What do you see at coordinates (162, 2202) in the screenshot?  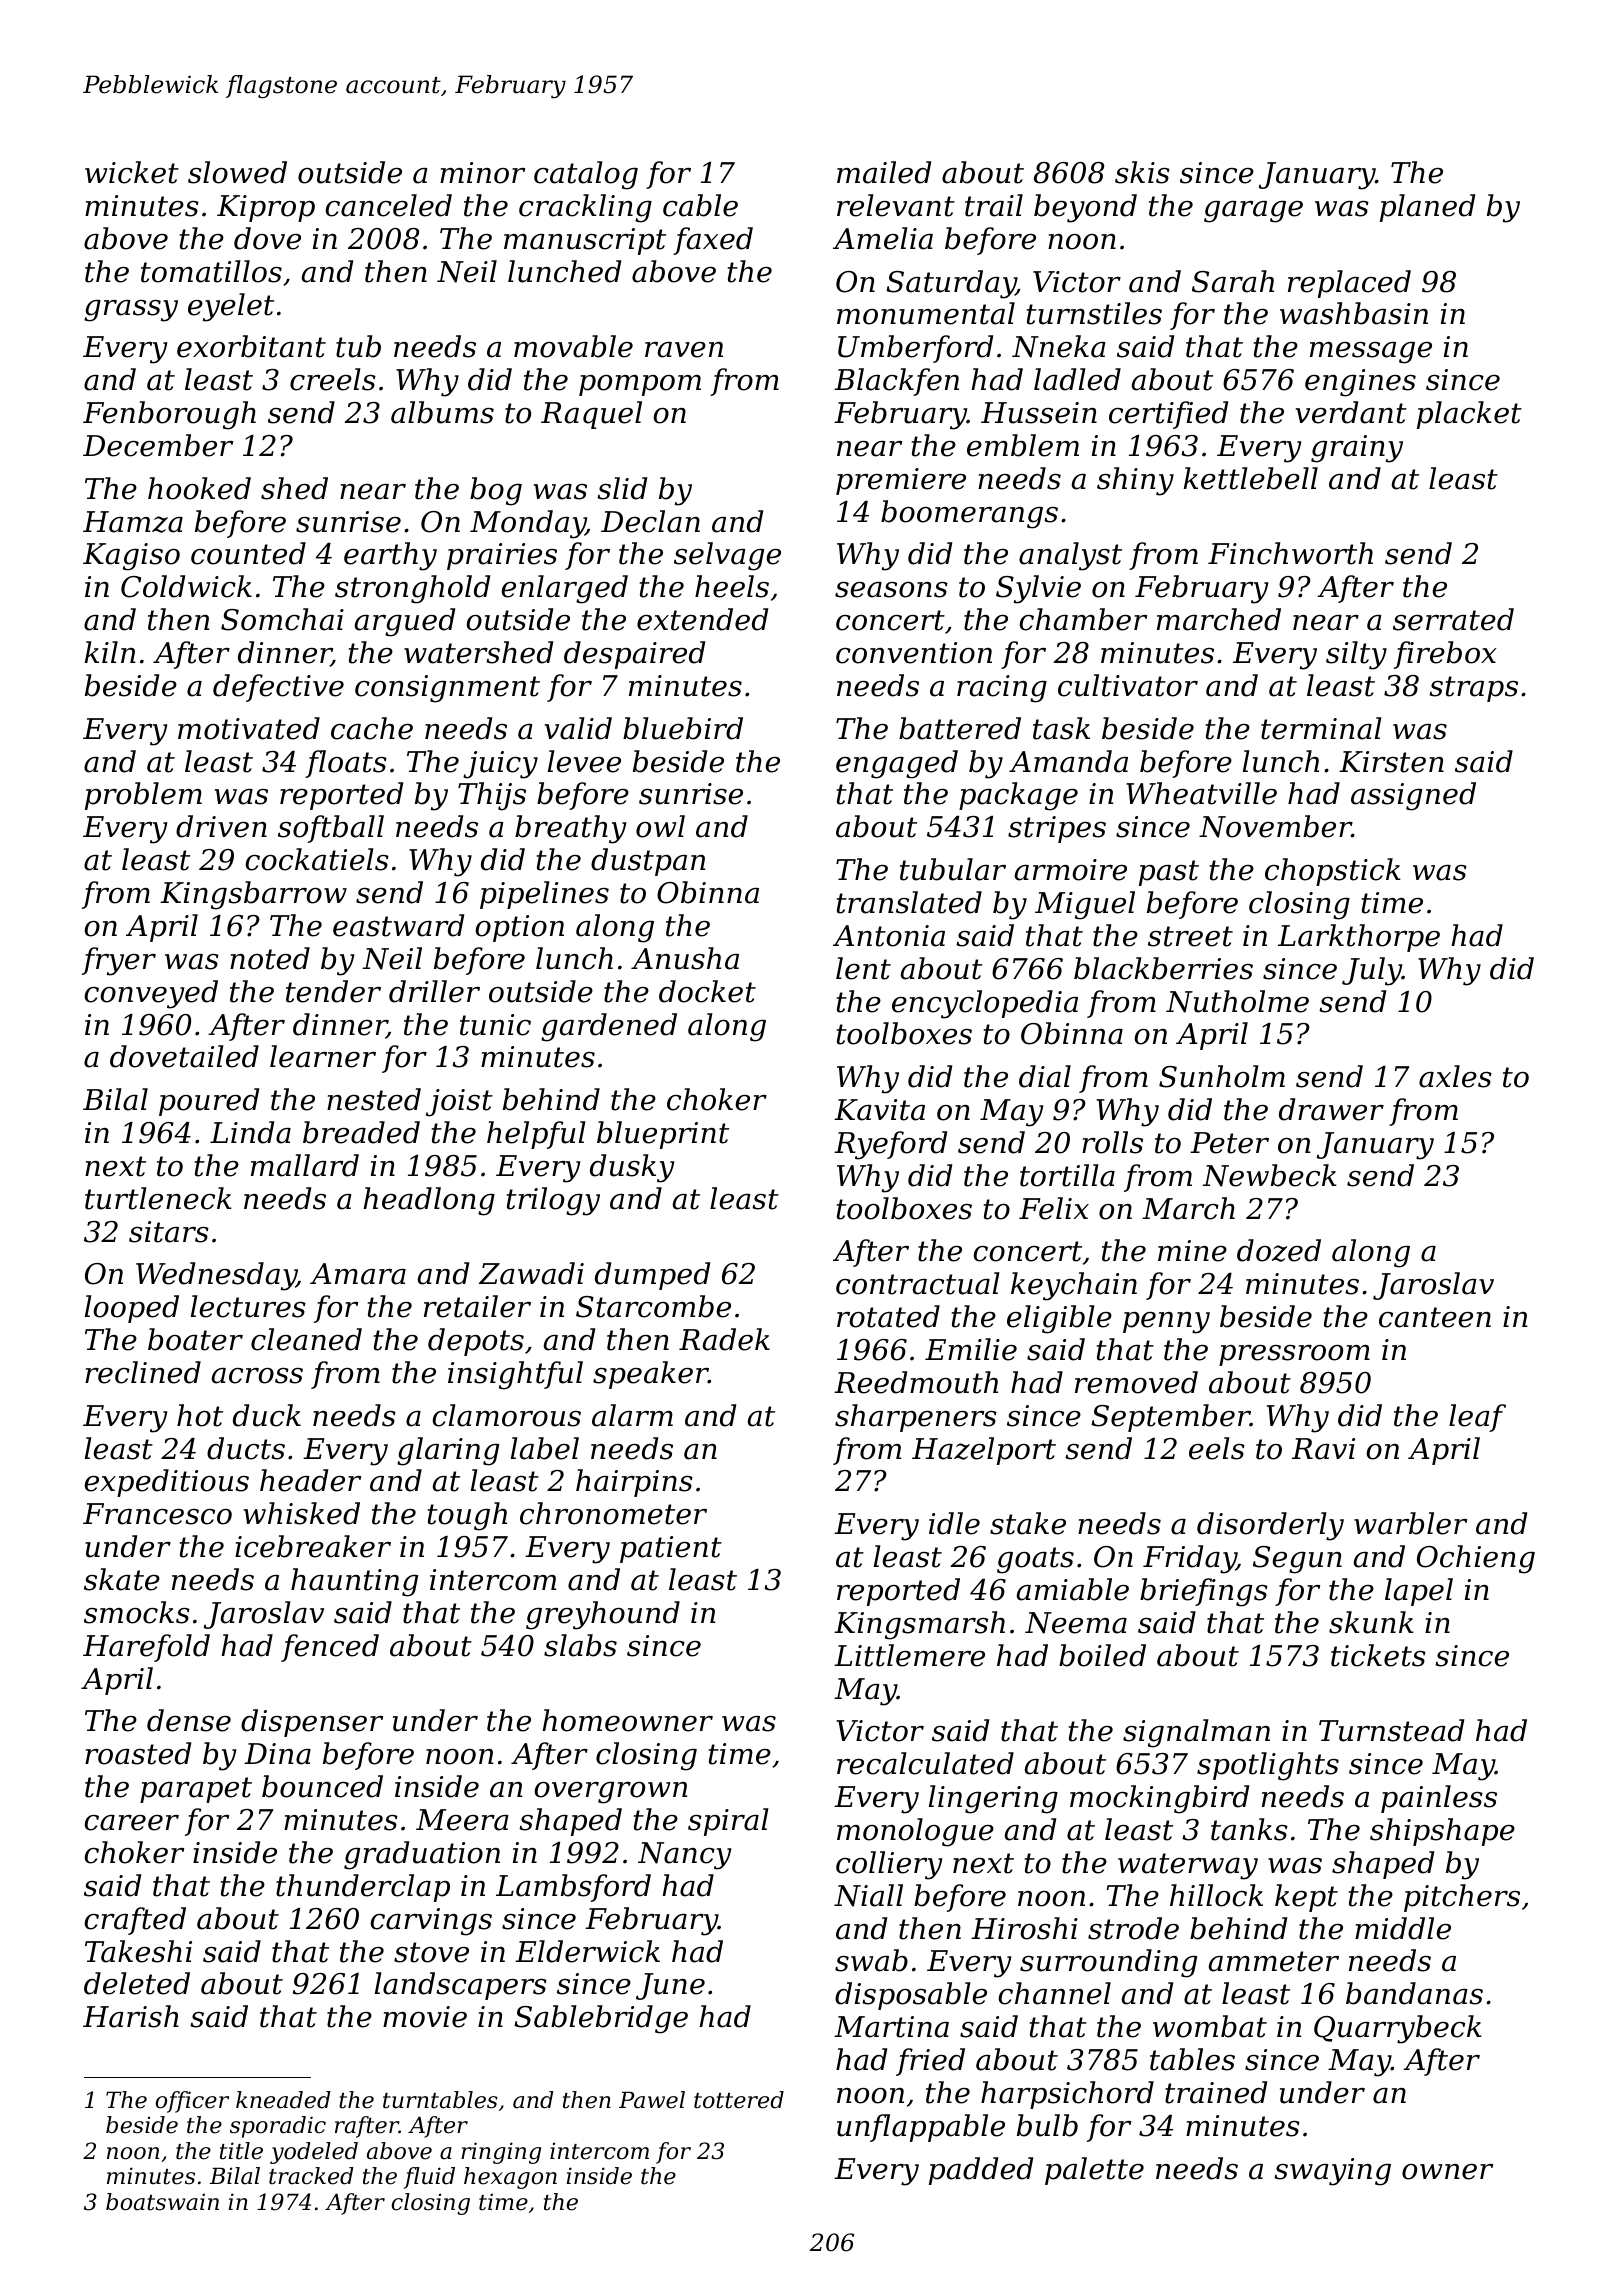 I see `boatswain` at bounding box center [162, 2202].
